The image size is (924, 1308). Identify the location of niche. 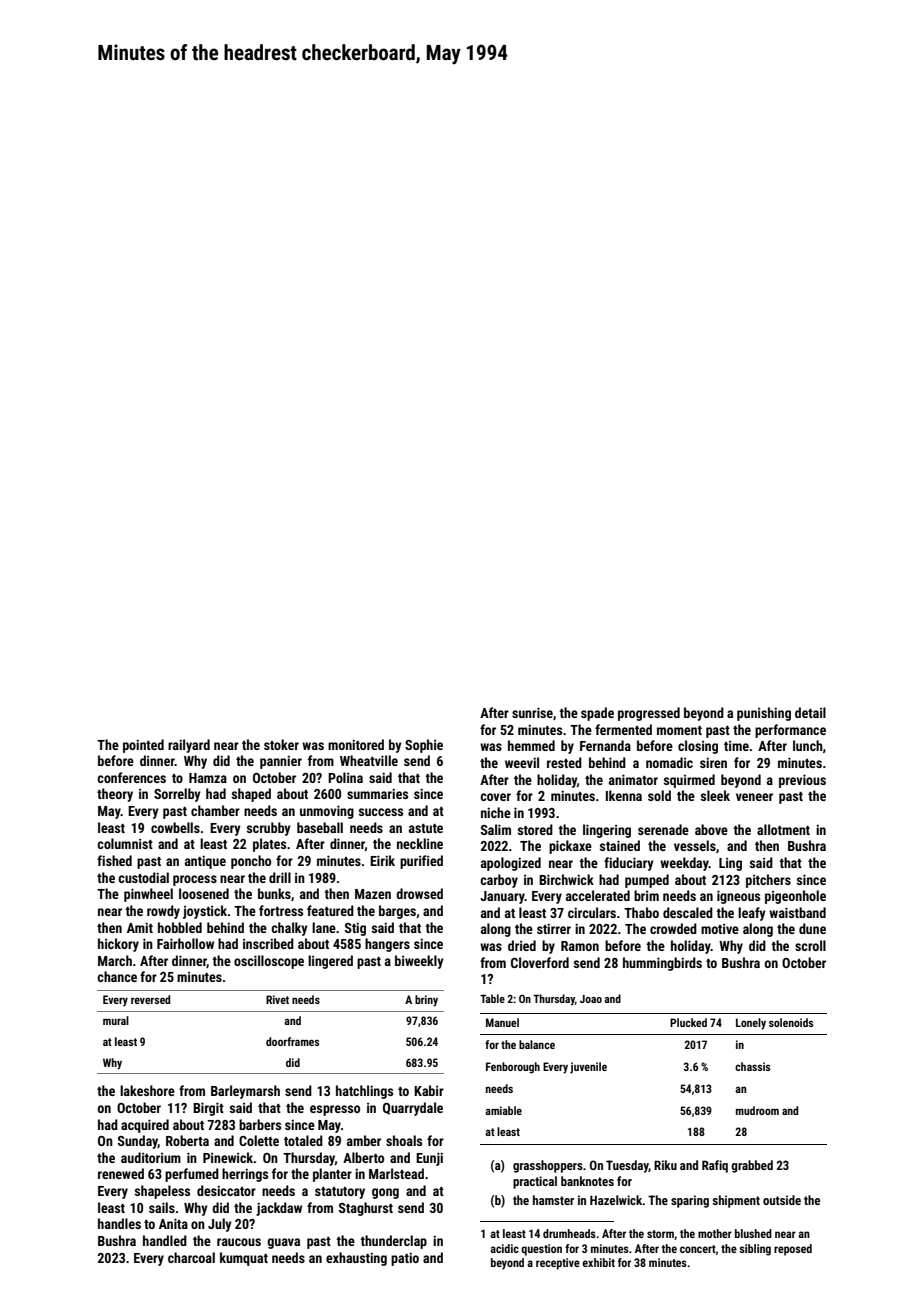
(496, 812).
